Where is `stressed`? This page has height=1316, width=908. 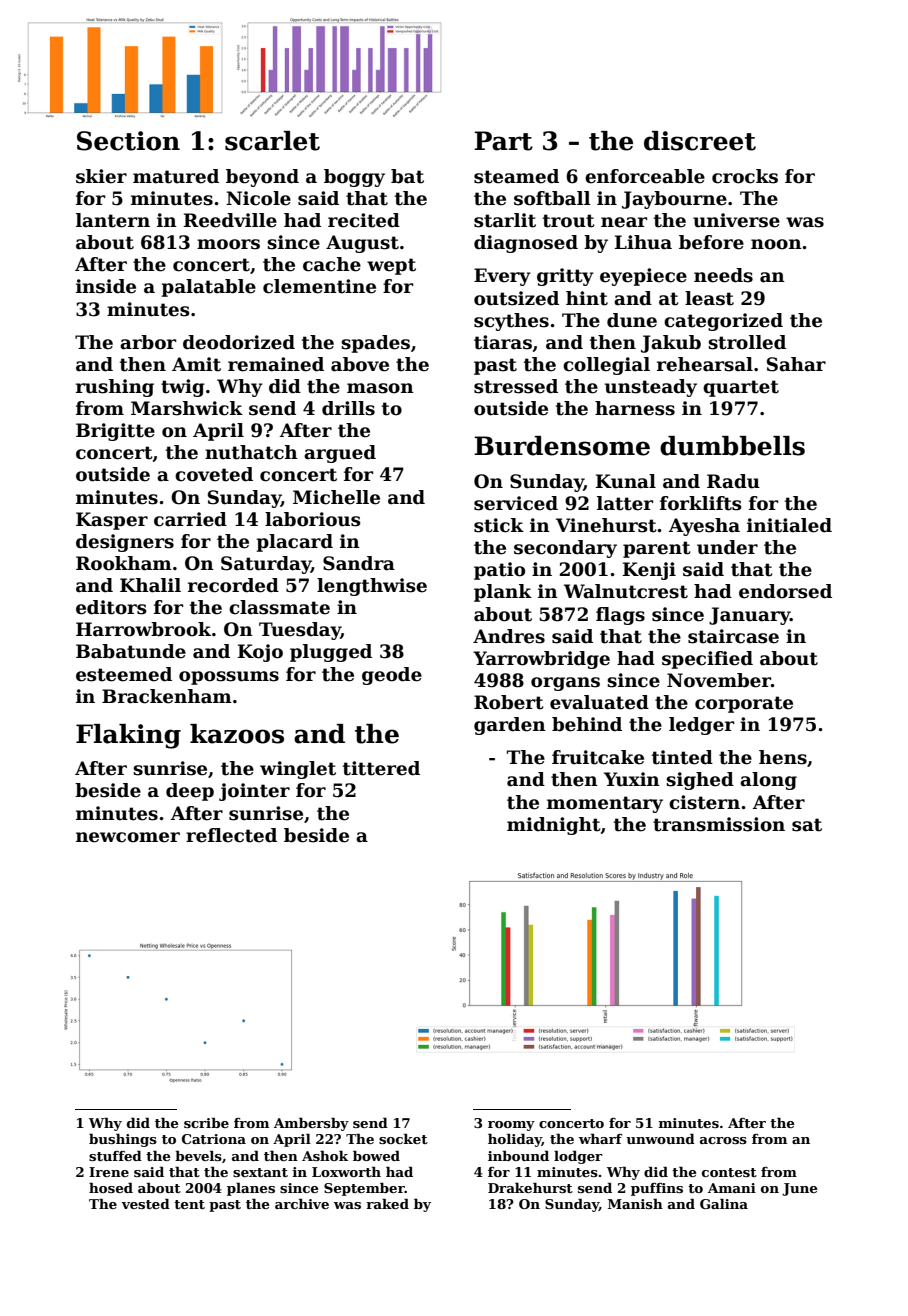 stressed is located at coordinates (516, 386).
